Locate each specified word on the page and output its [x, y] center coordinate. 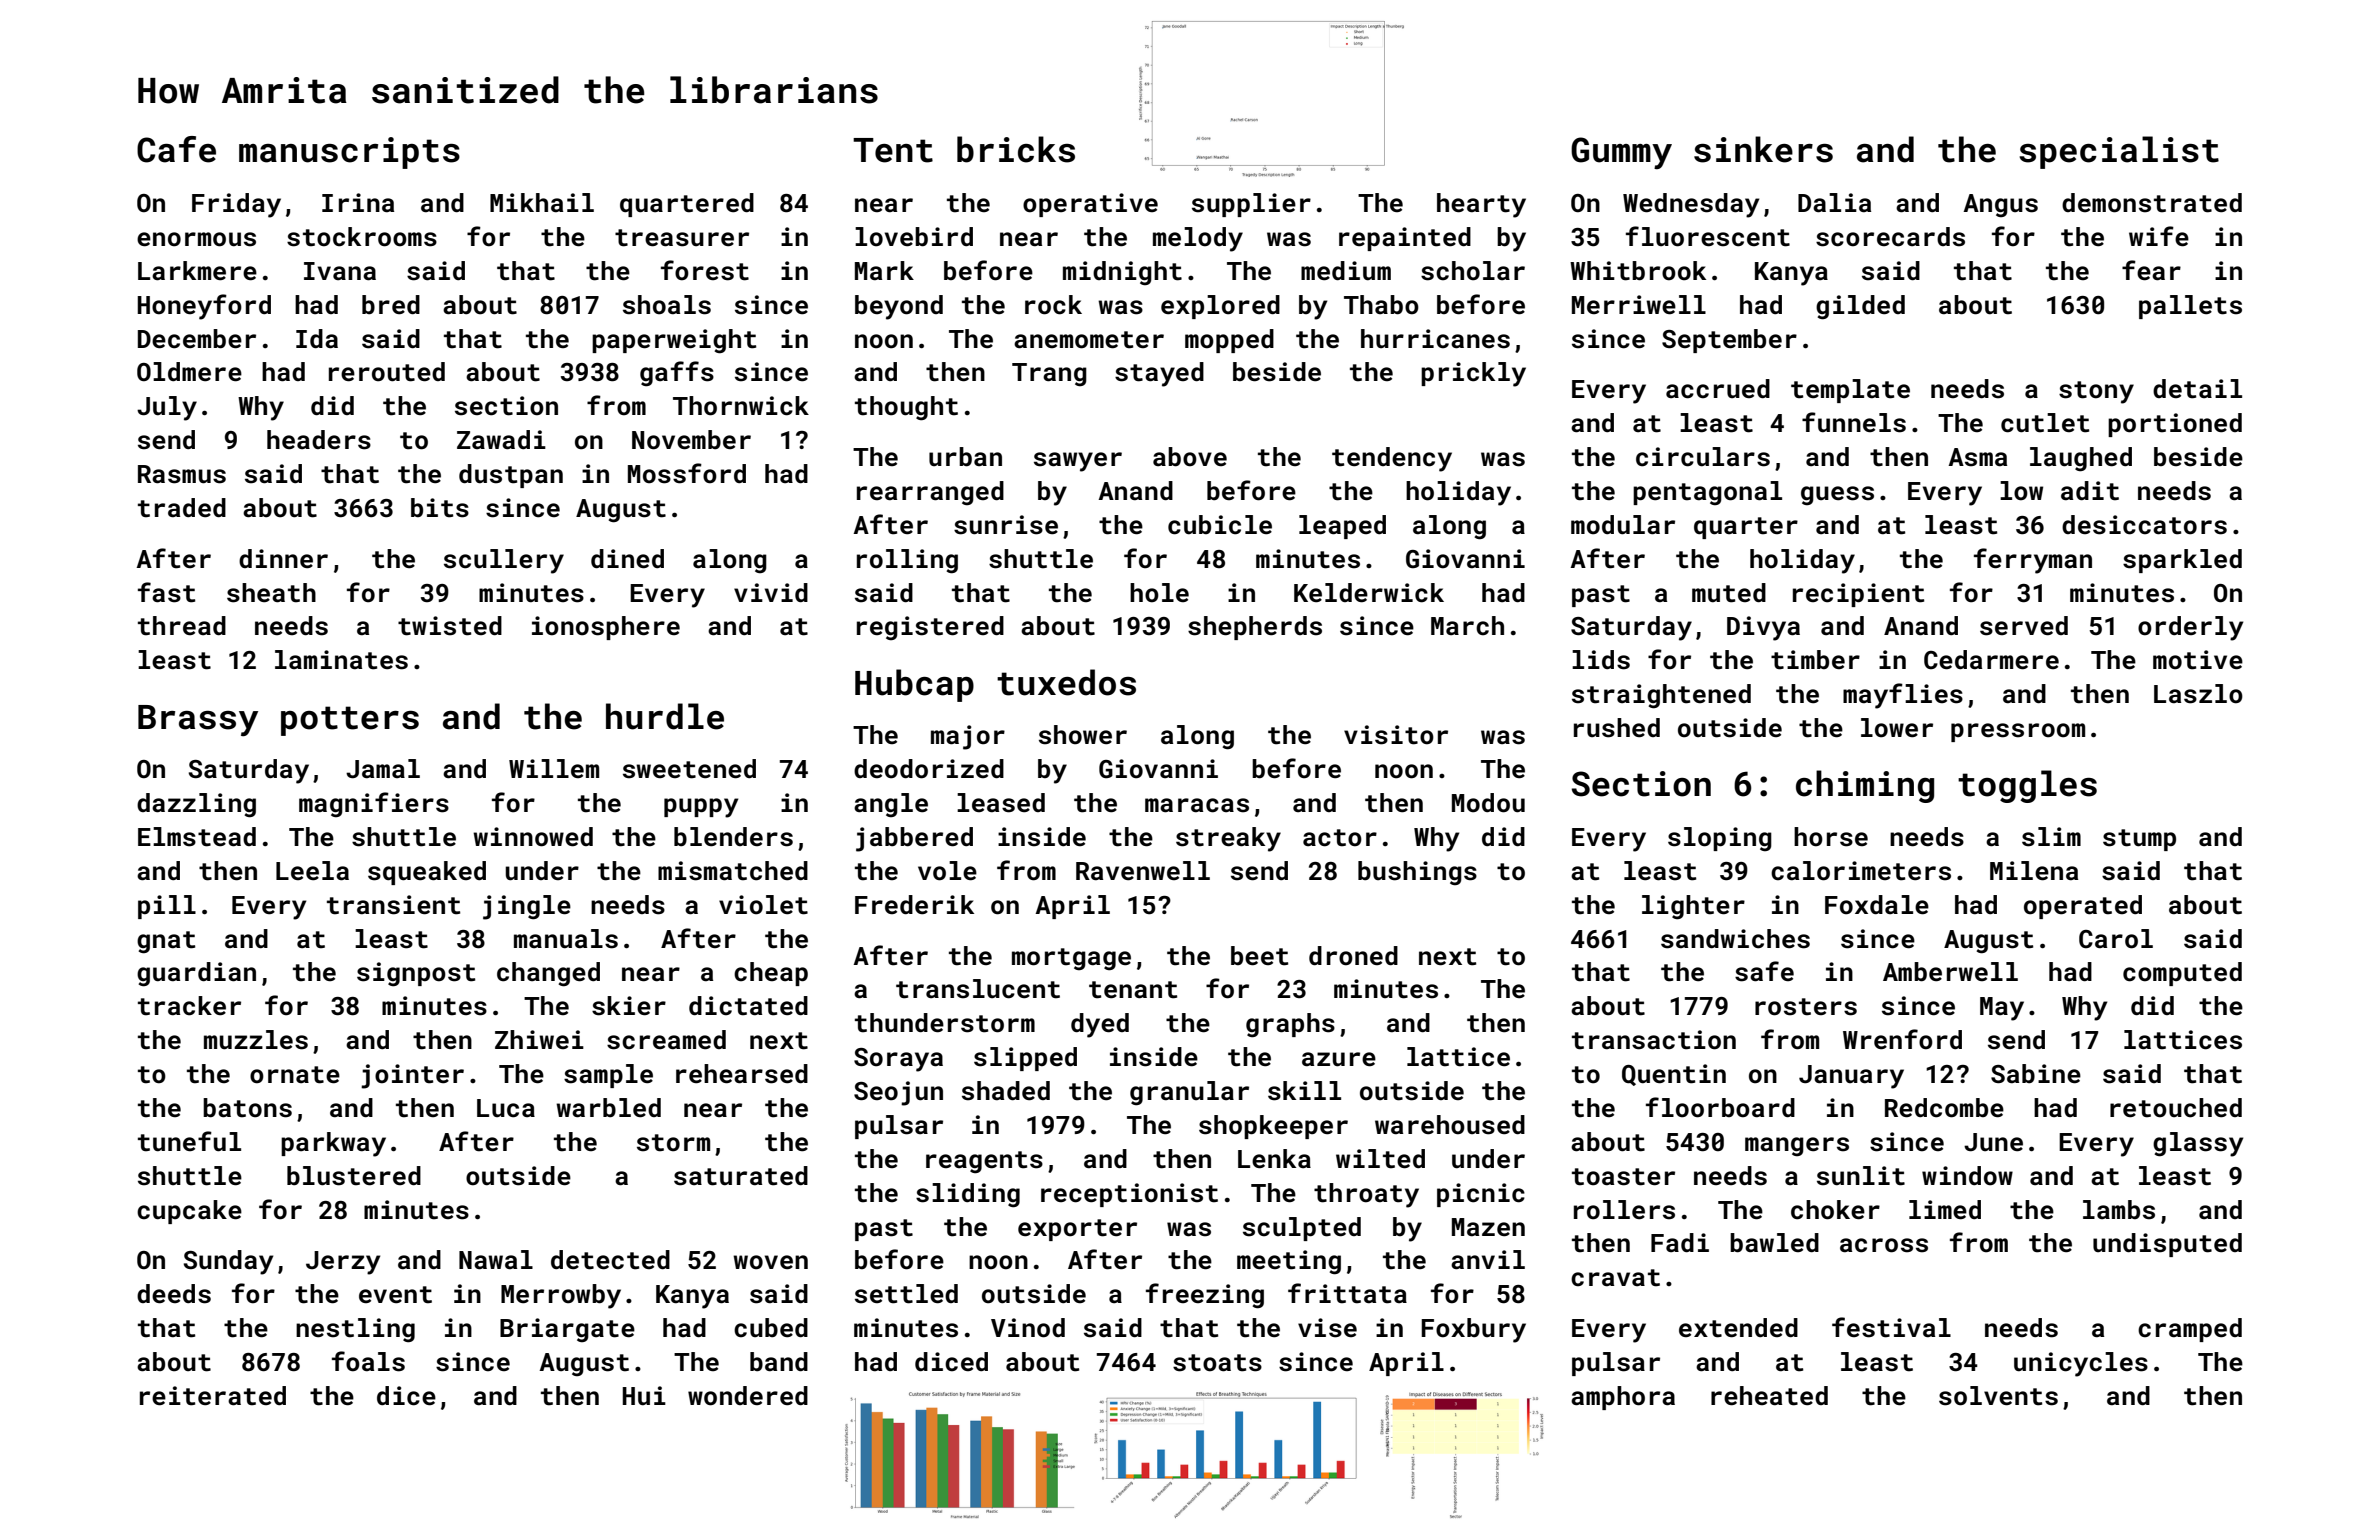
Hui [644, 1396]
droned [1353, 956]
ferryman [2033, 561]
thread [182, 626]
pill [167, 907]
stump [2139, 840]
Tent [893, 150]
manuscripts [349, 153]
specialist [2119, 152]
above [1190, 457]
